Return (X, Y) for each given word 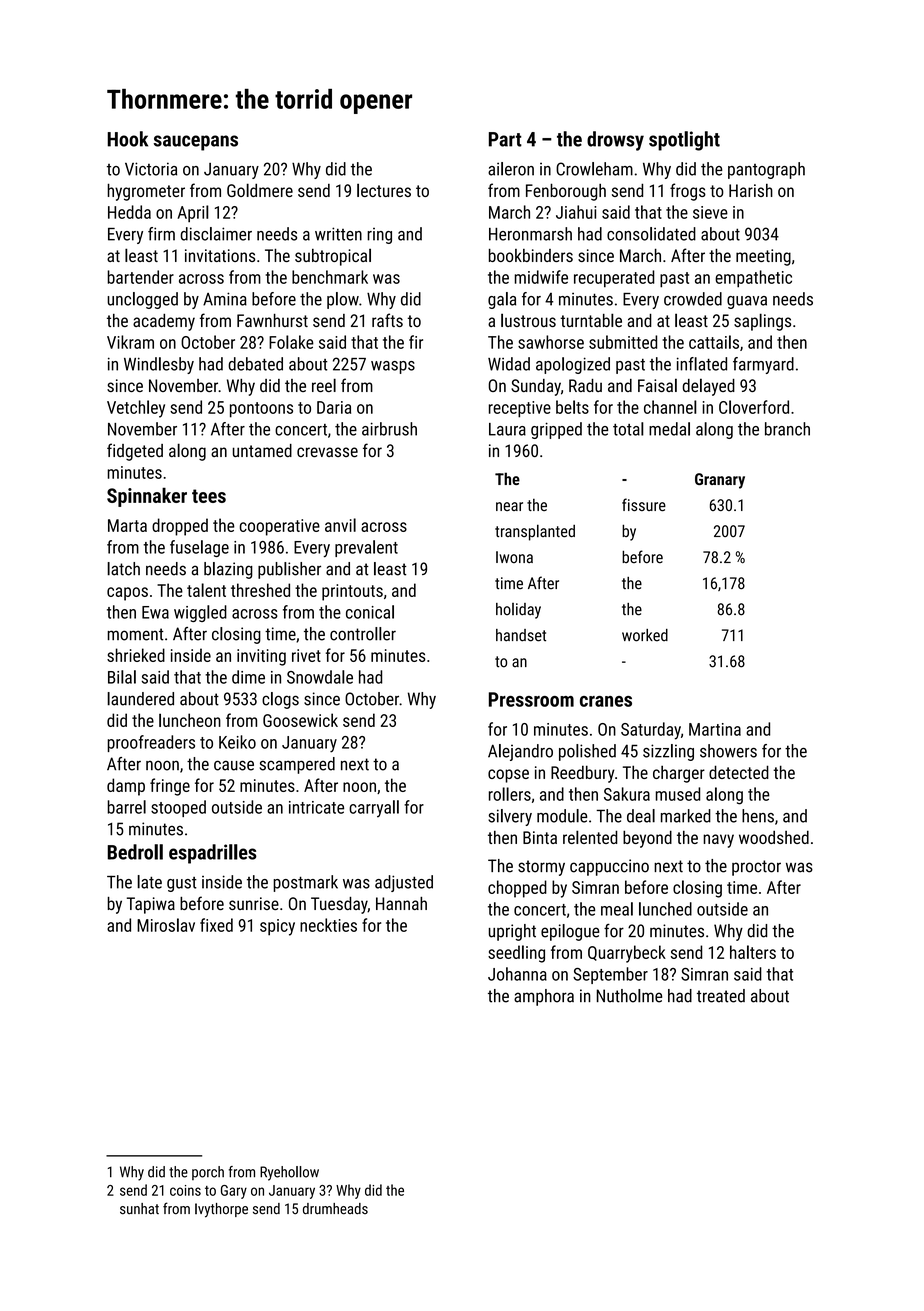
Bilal (122, 677)
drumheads (335, 1209)
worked (645, 635)
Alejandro (520, 752)
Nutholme (629, 996)
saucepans (196, 143)
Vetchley (136, 409)
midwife (541, 277)
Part (505, 139)
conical (370, 612)
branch (787, 429)
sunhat (139, 1209)
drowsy (615, 141)
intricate (316, 807)
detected (739, 772)
